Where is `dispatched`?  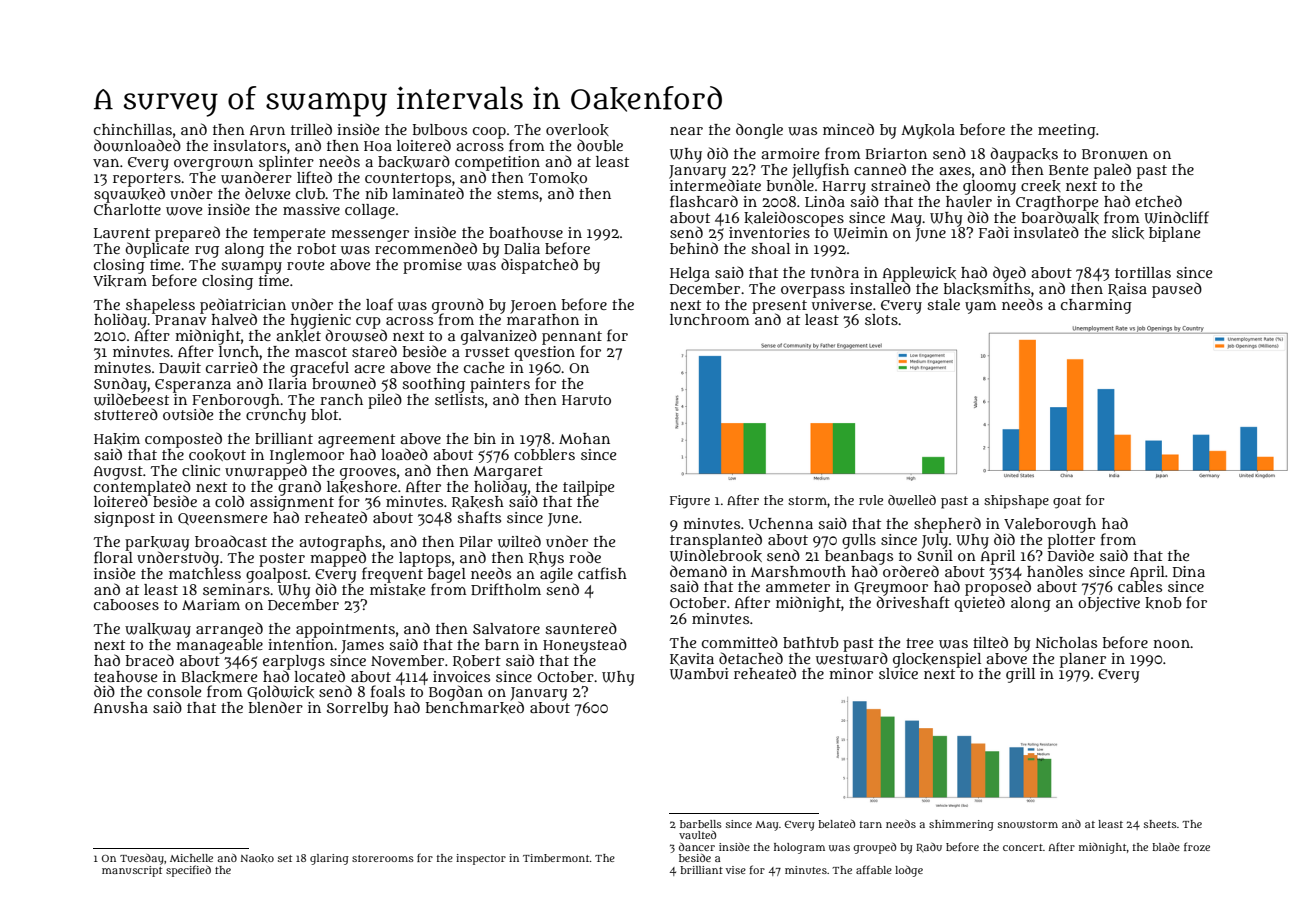
dispatched is located at coordinates (539, 266).
